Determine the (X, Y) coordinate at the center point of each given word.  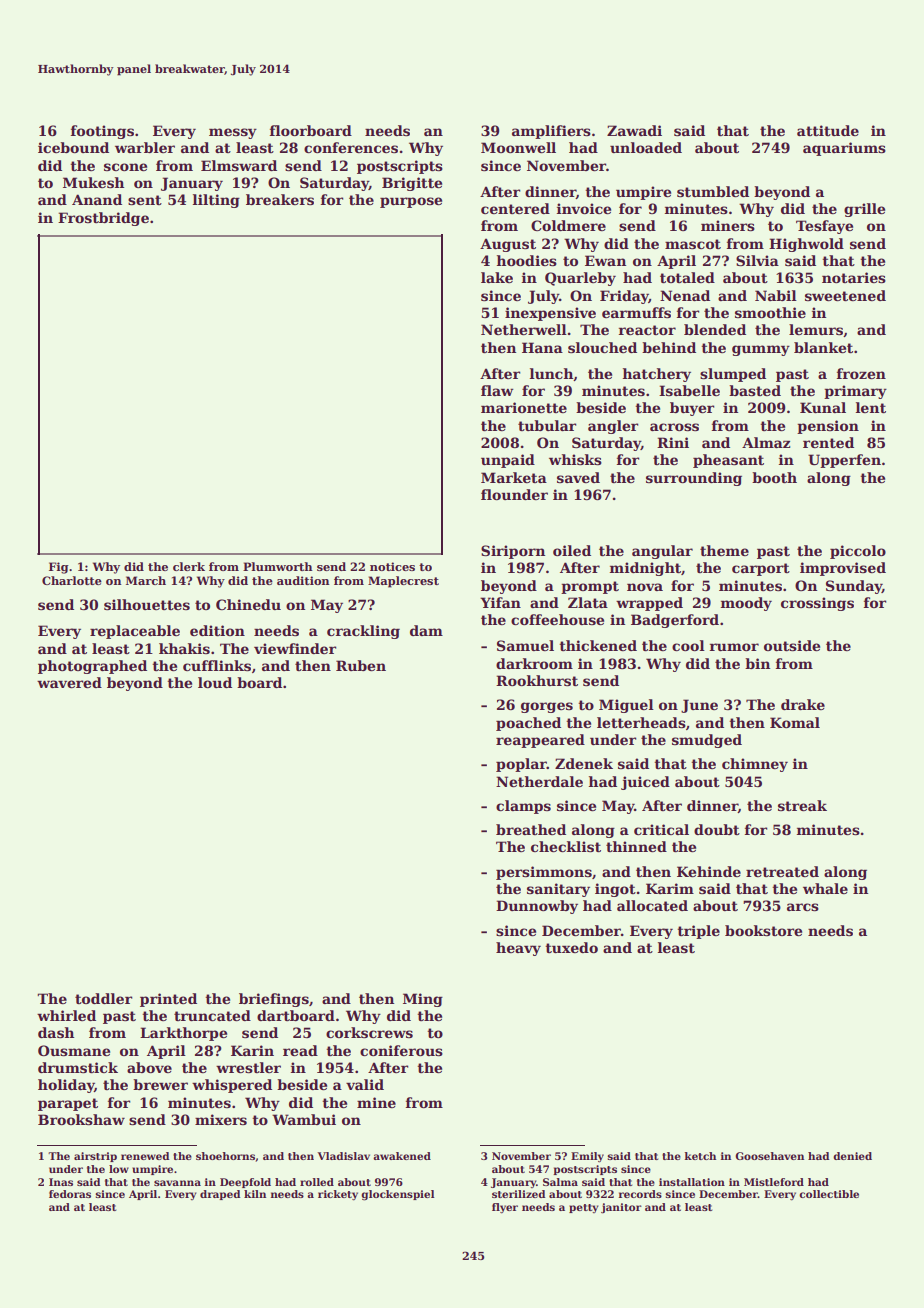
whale (825, 888)
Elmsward (239, 165)
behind (669, 347)
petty (583, 1208)
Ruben (361, 665)
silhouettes (147, 604)
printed (168, 1000)
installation (692, 1182)
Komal (795, 722)
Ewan (605, 260)
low (119, 1169)
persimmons (544, 873)
